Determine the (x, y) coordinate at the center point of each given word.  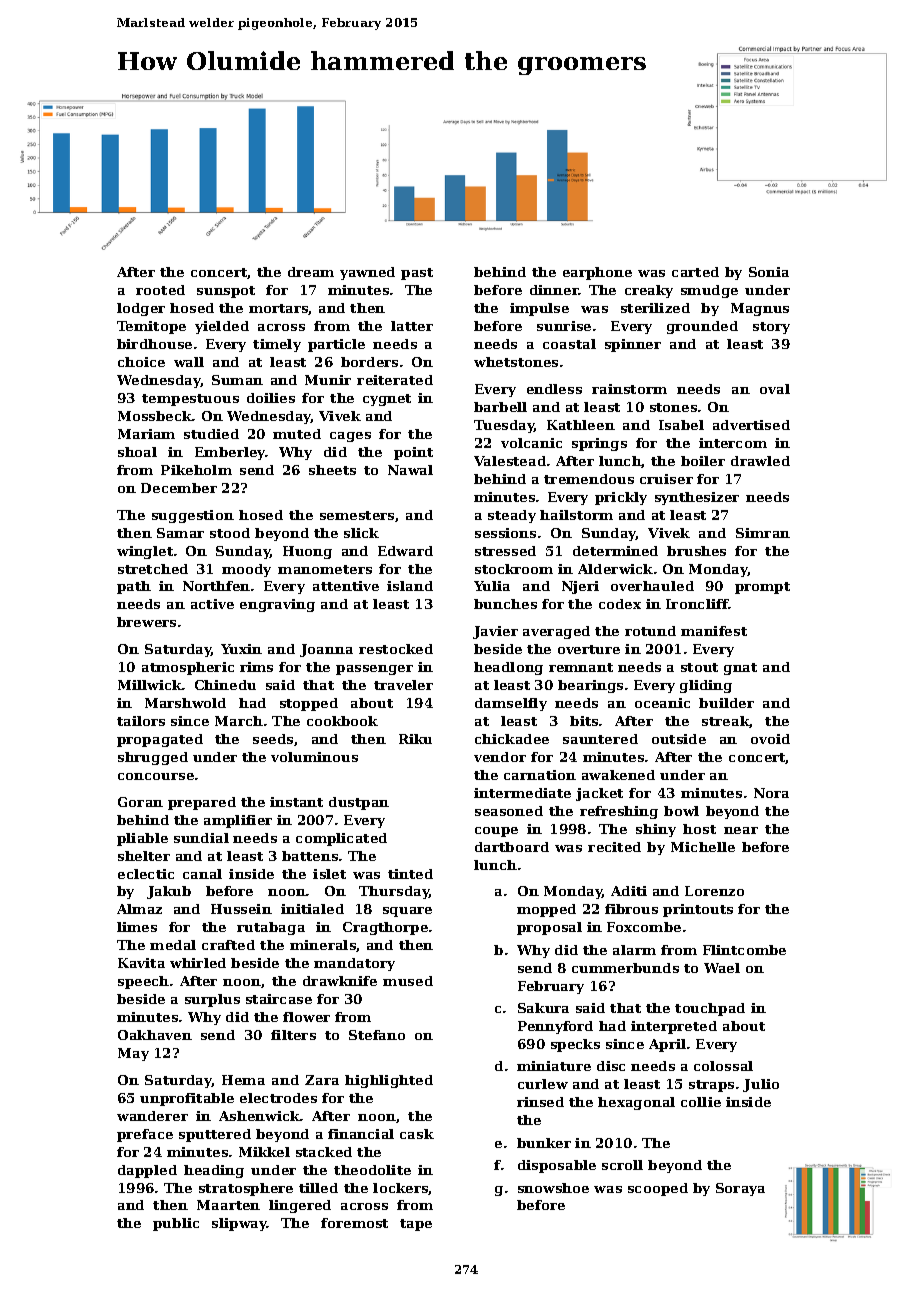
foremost (354, 1223)
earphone (597, 273)
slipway (239, 1224)
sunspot (226, 292)
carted (695, 272)
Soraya (740, 1189)
